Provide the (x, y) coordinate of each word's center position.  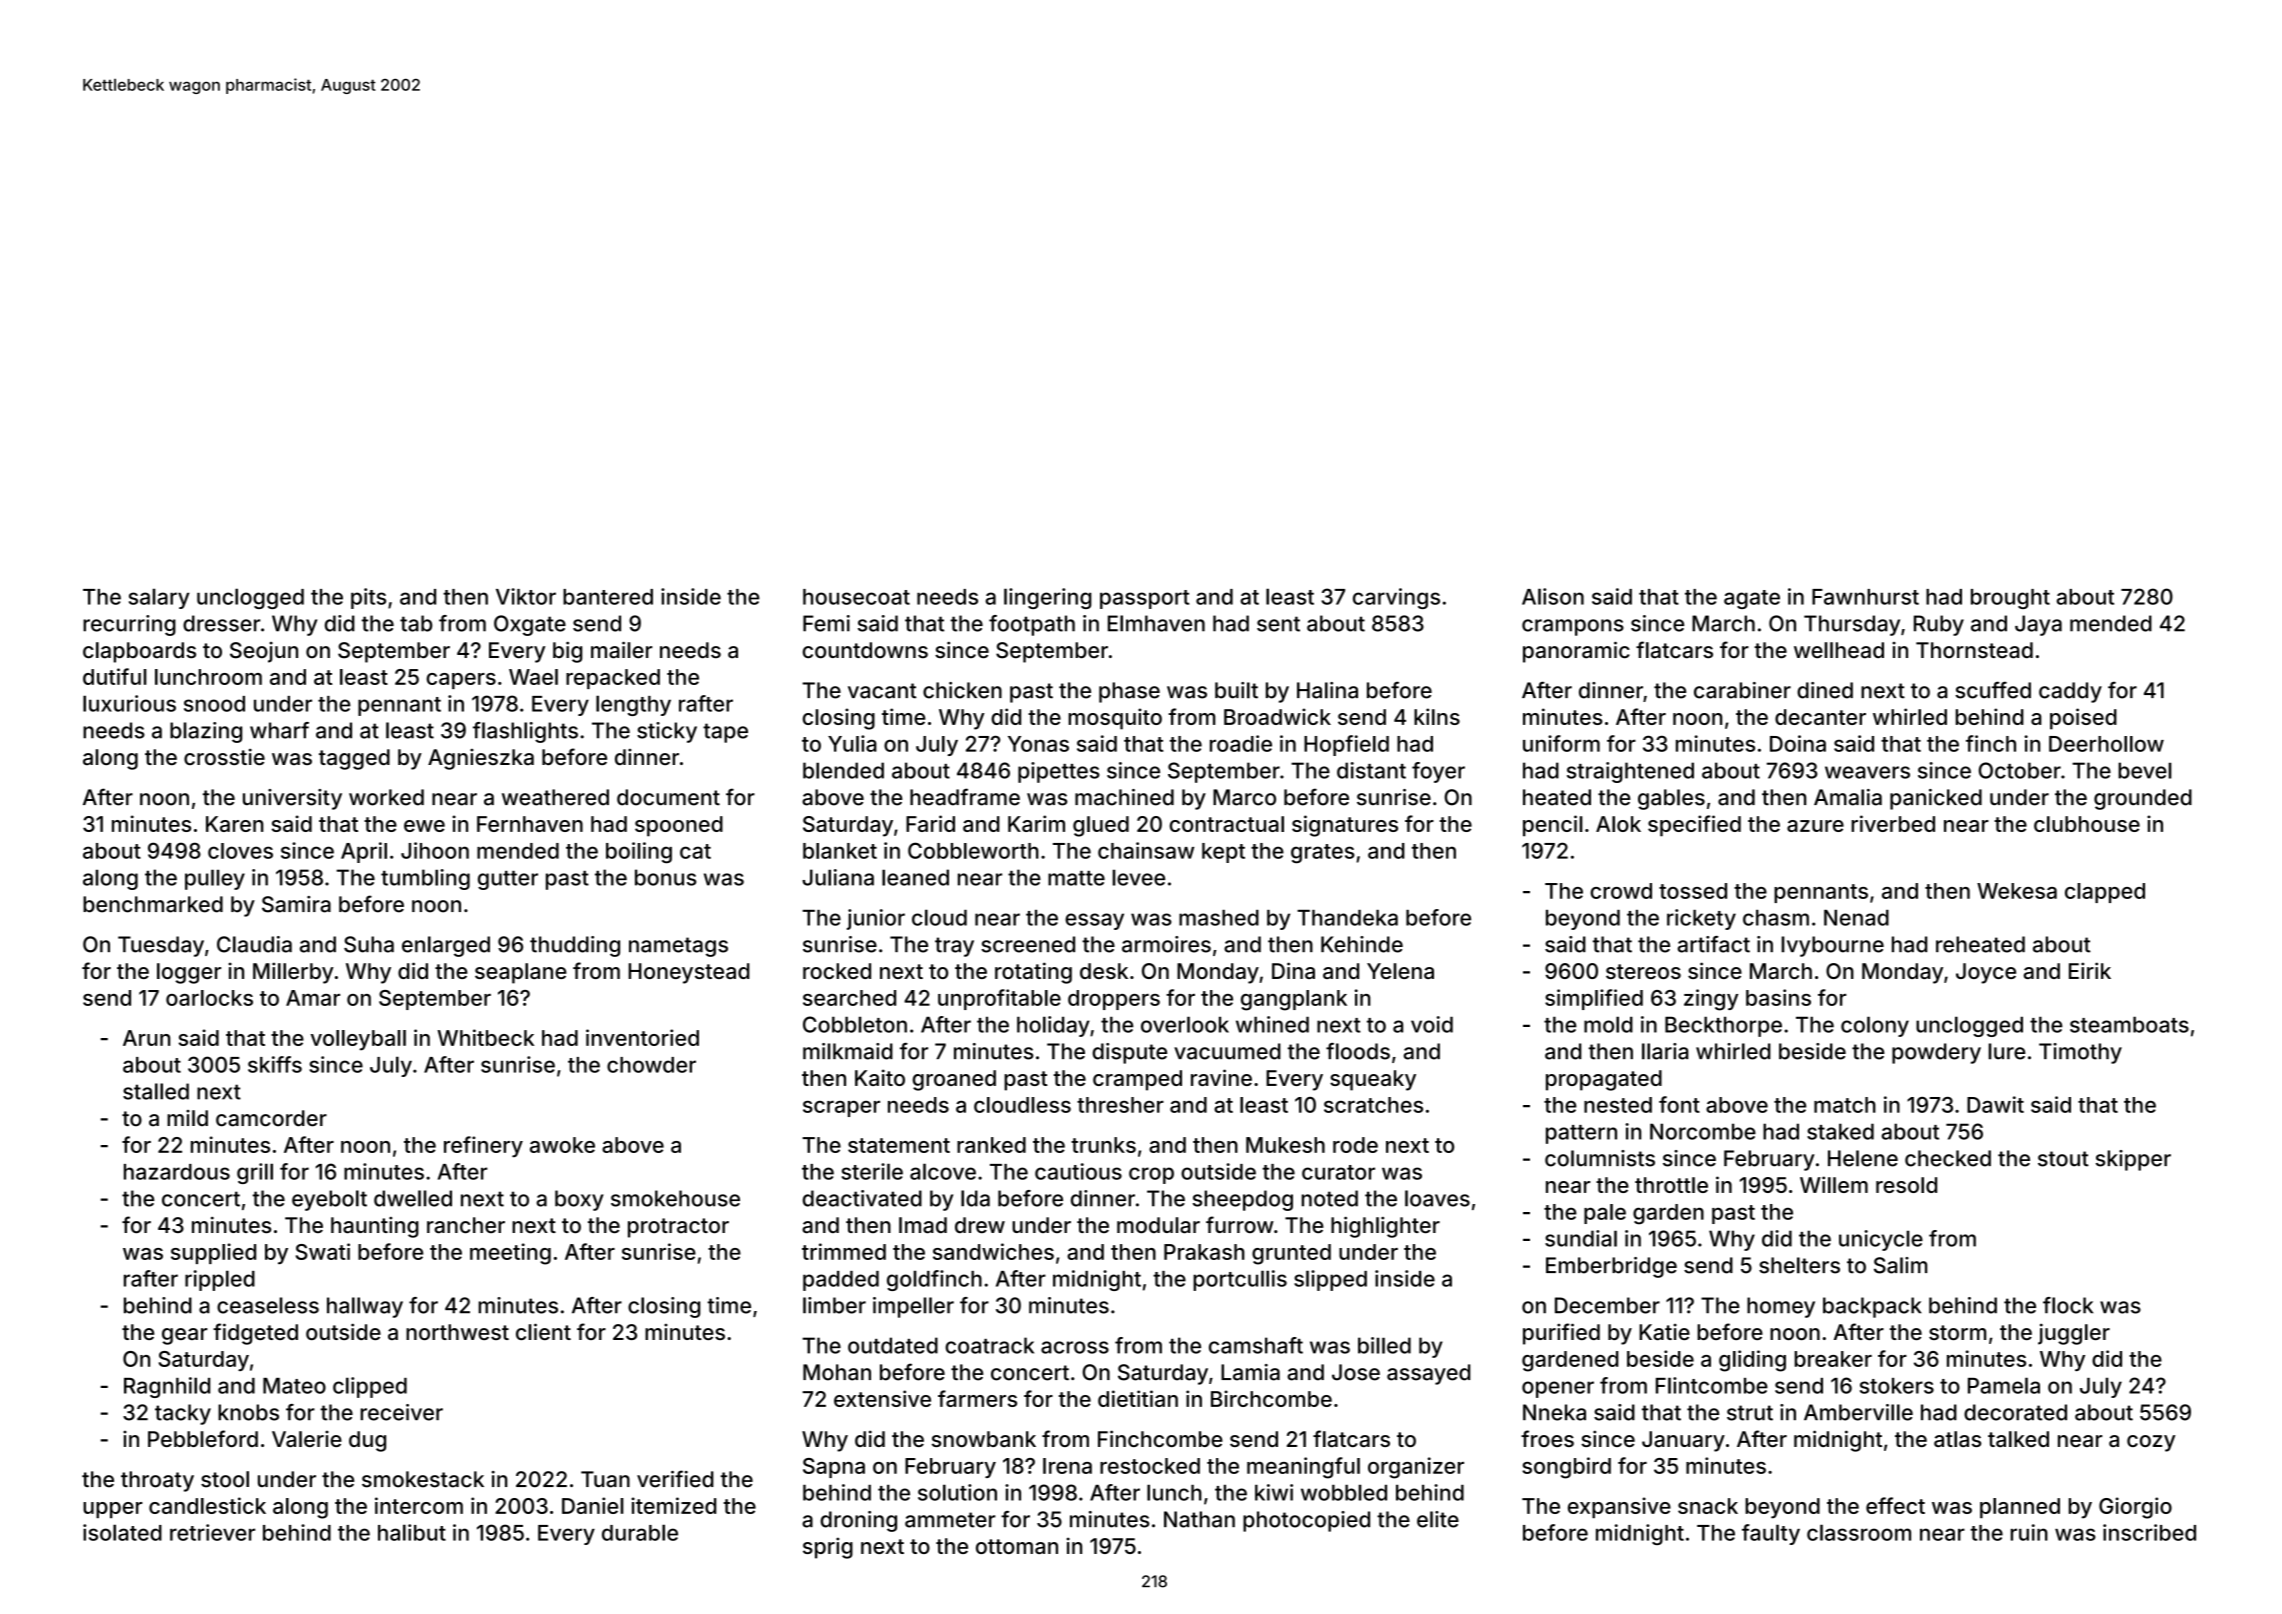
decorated (2015, 1412)
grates (1323, 854)
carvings (1396, 598)
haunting (375, 1227)
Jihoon (435, 850)
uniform (1561, 743)
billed (1384, 1345)
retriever (212, 1532)
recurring (129, 625)
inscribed (2149, 1532)
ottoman (1017, 1546)
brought (2010, 599)
